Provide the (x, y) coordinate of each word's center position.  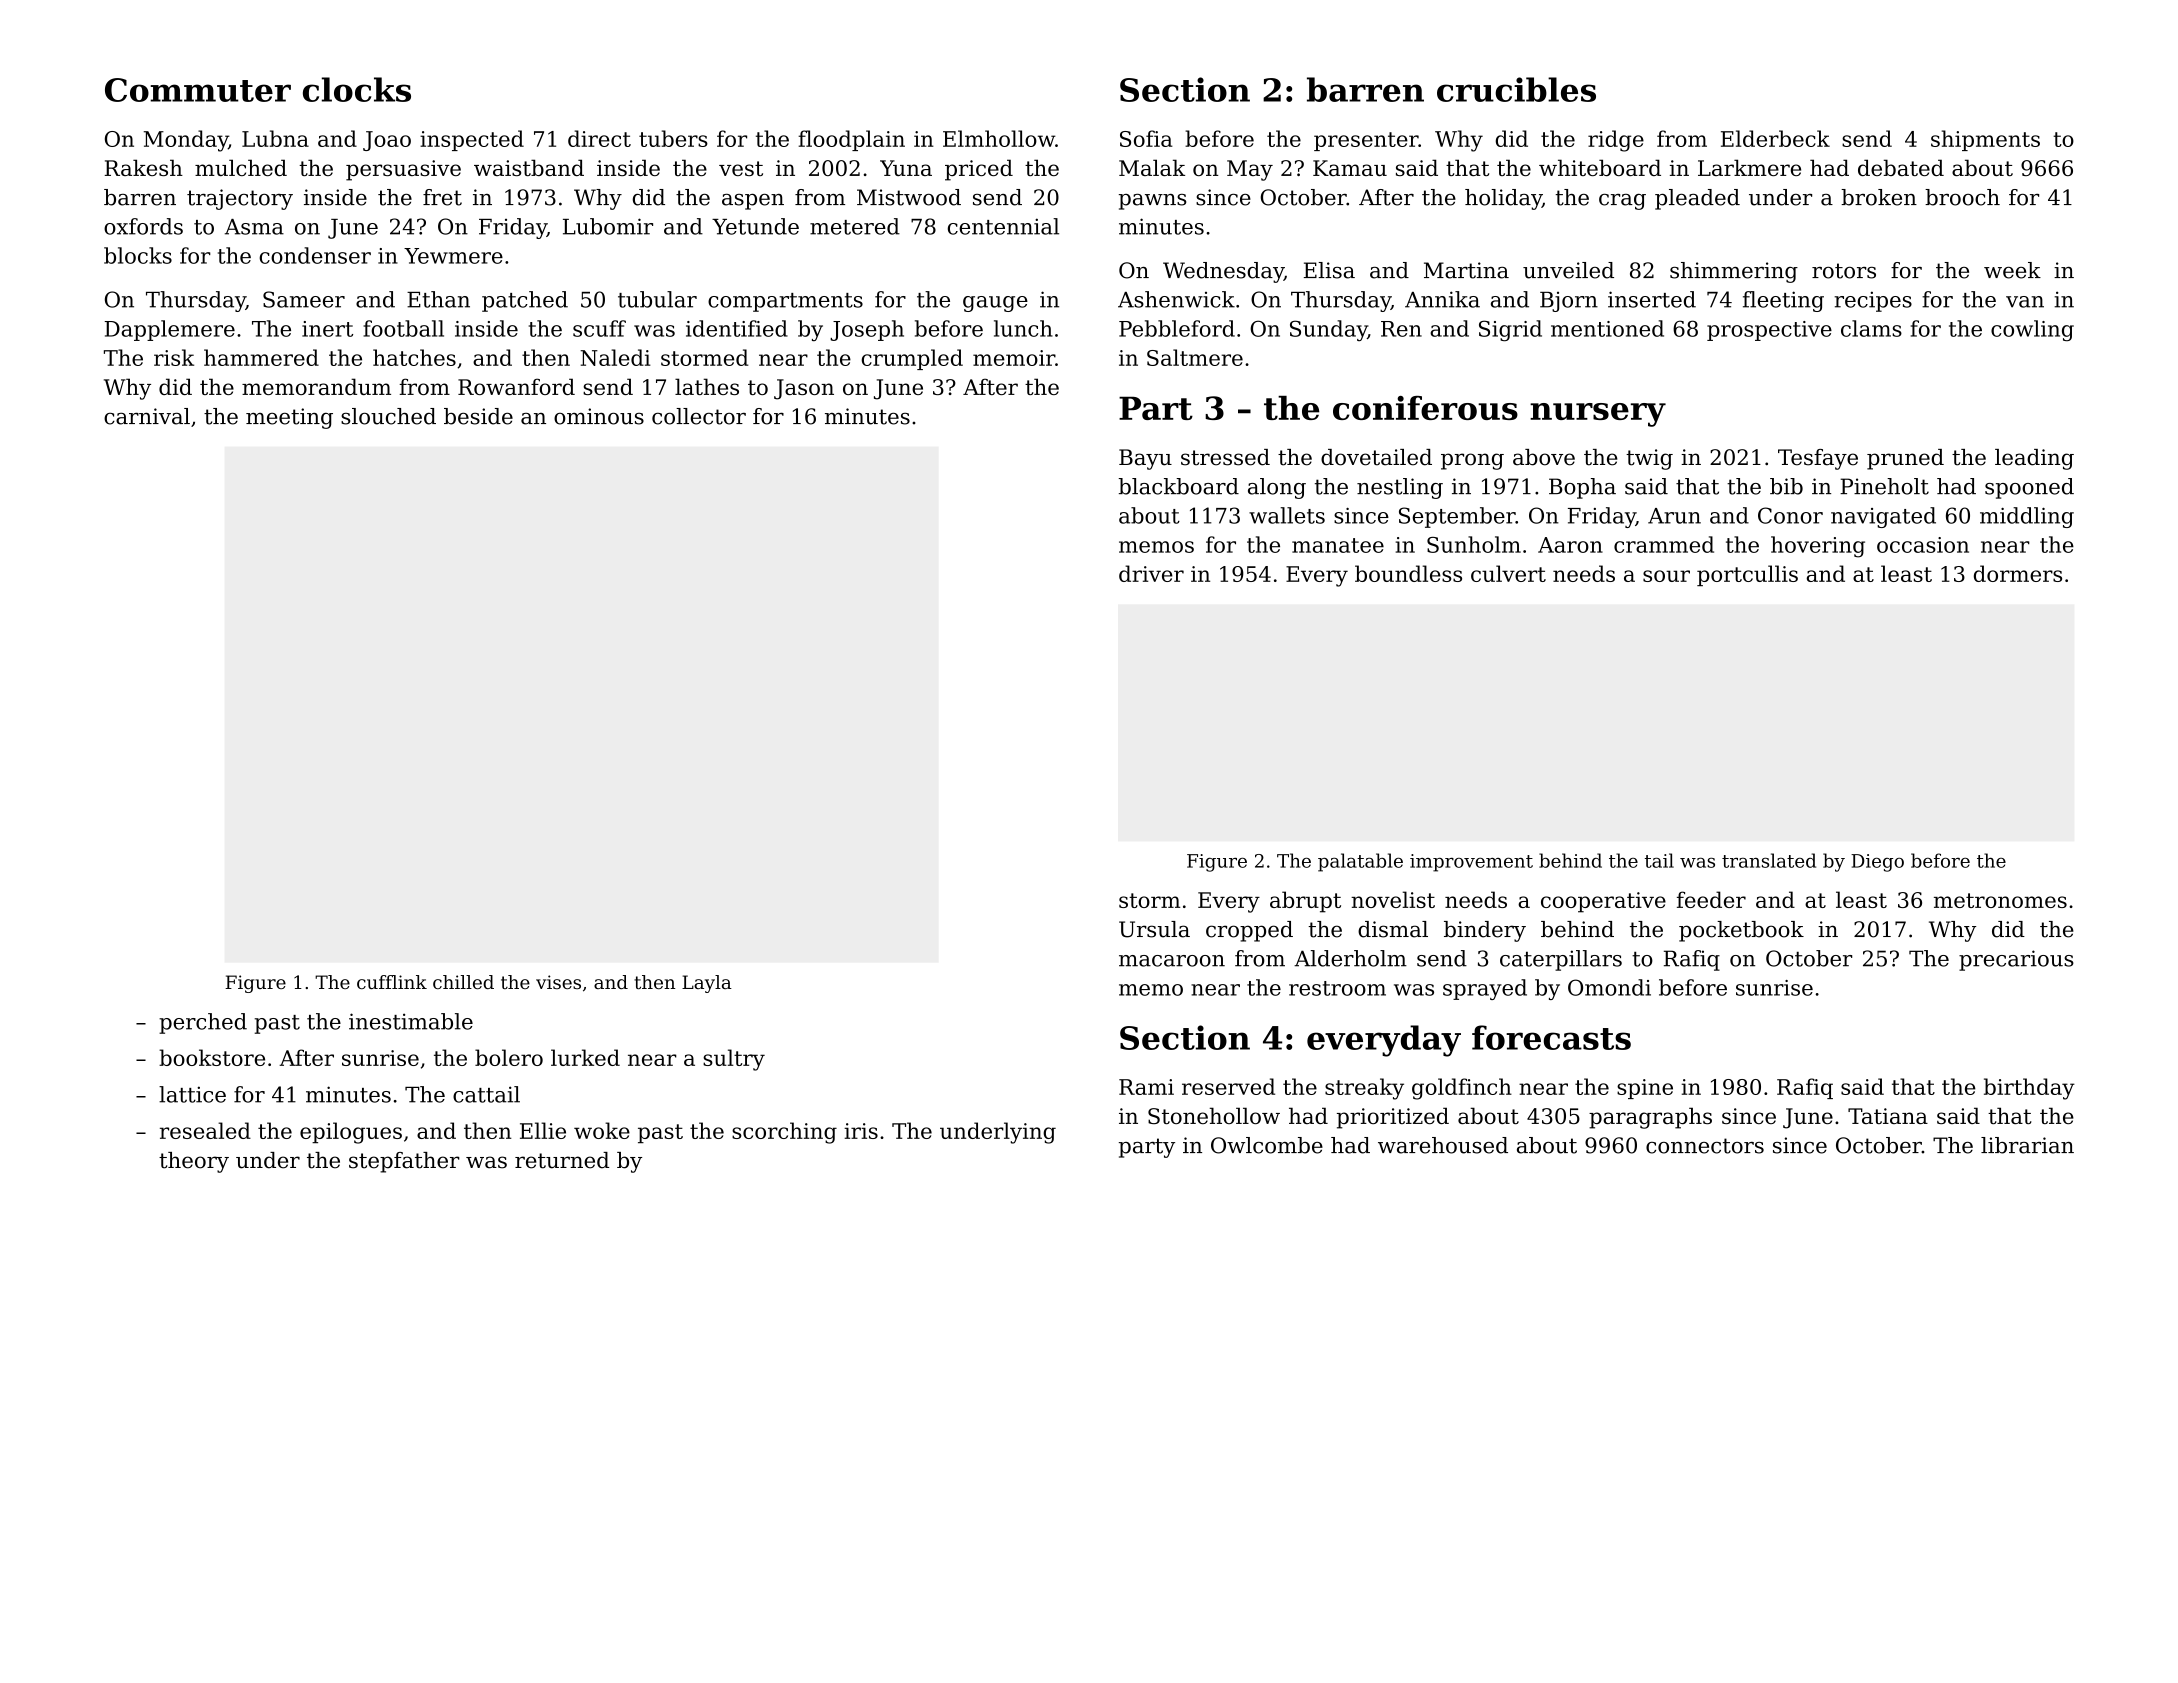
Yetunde (755, 226)
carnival (147, 416)
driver (1151, 573)
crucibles (1516, 89)
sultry (734, 1060)
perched (203, 1023)
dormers (2018, 573)
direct (599, 138)
